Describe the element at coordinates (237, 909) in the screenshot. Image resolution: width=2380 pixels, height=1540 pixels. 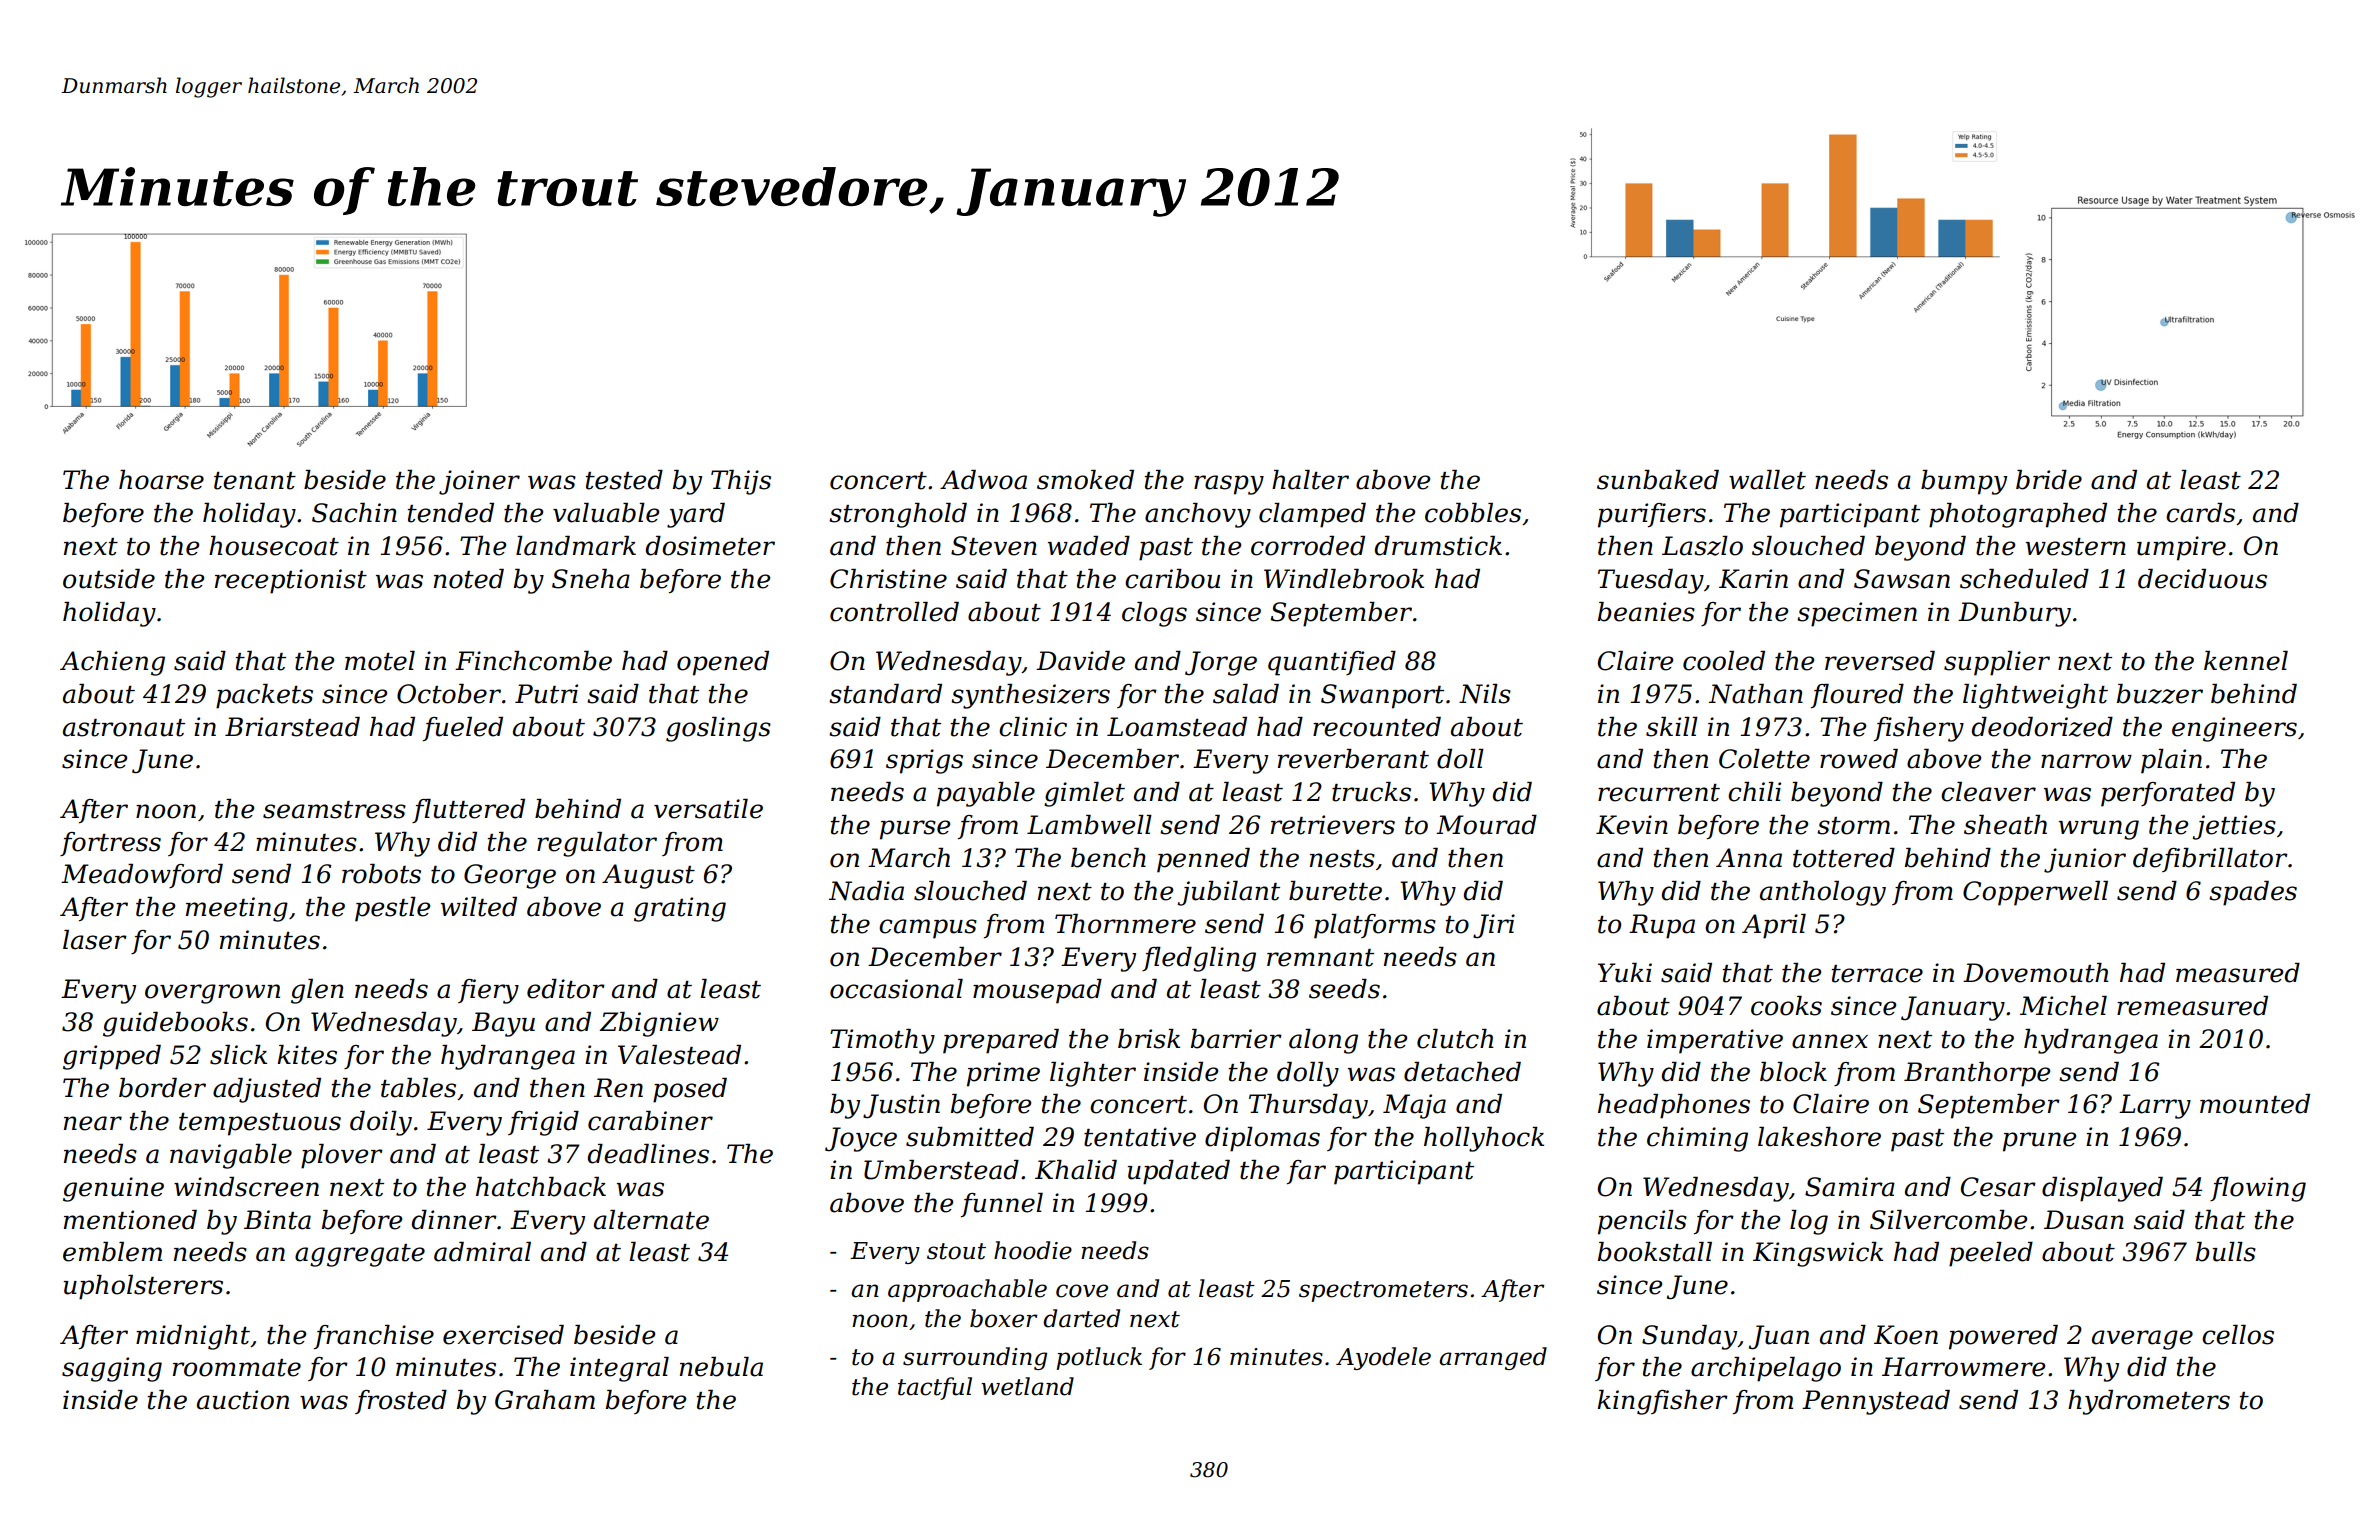
I see `meeting` at that location.
